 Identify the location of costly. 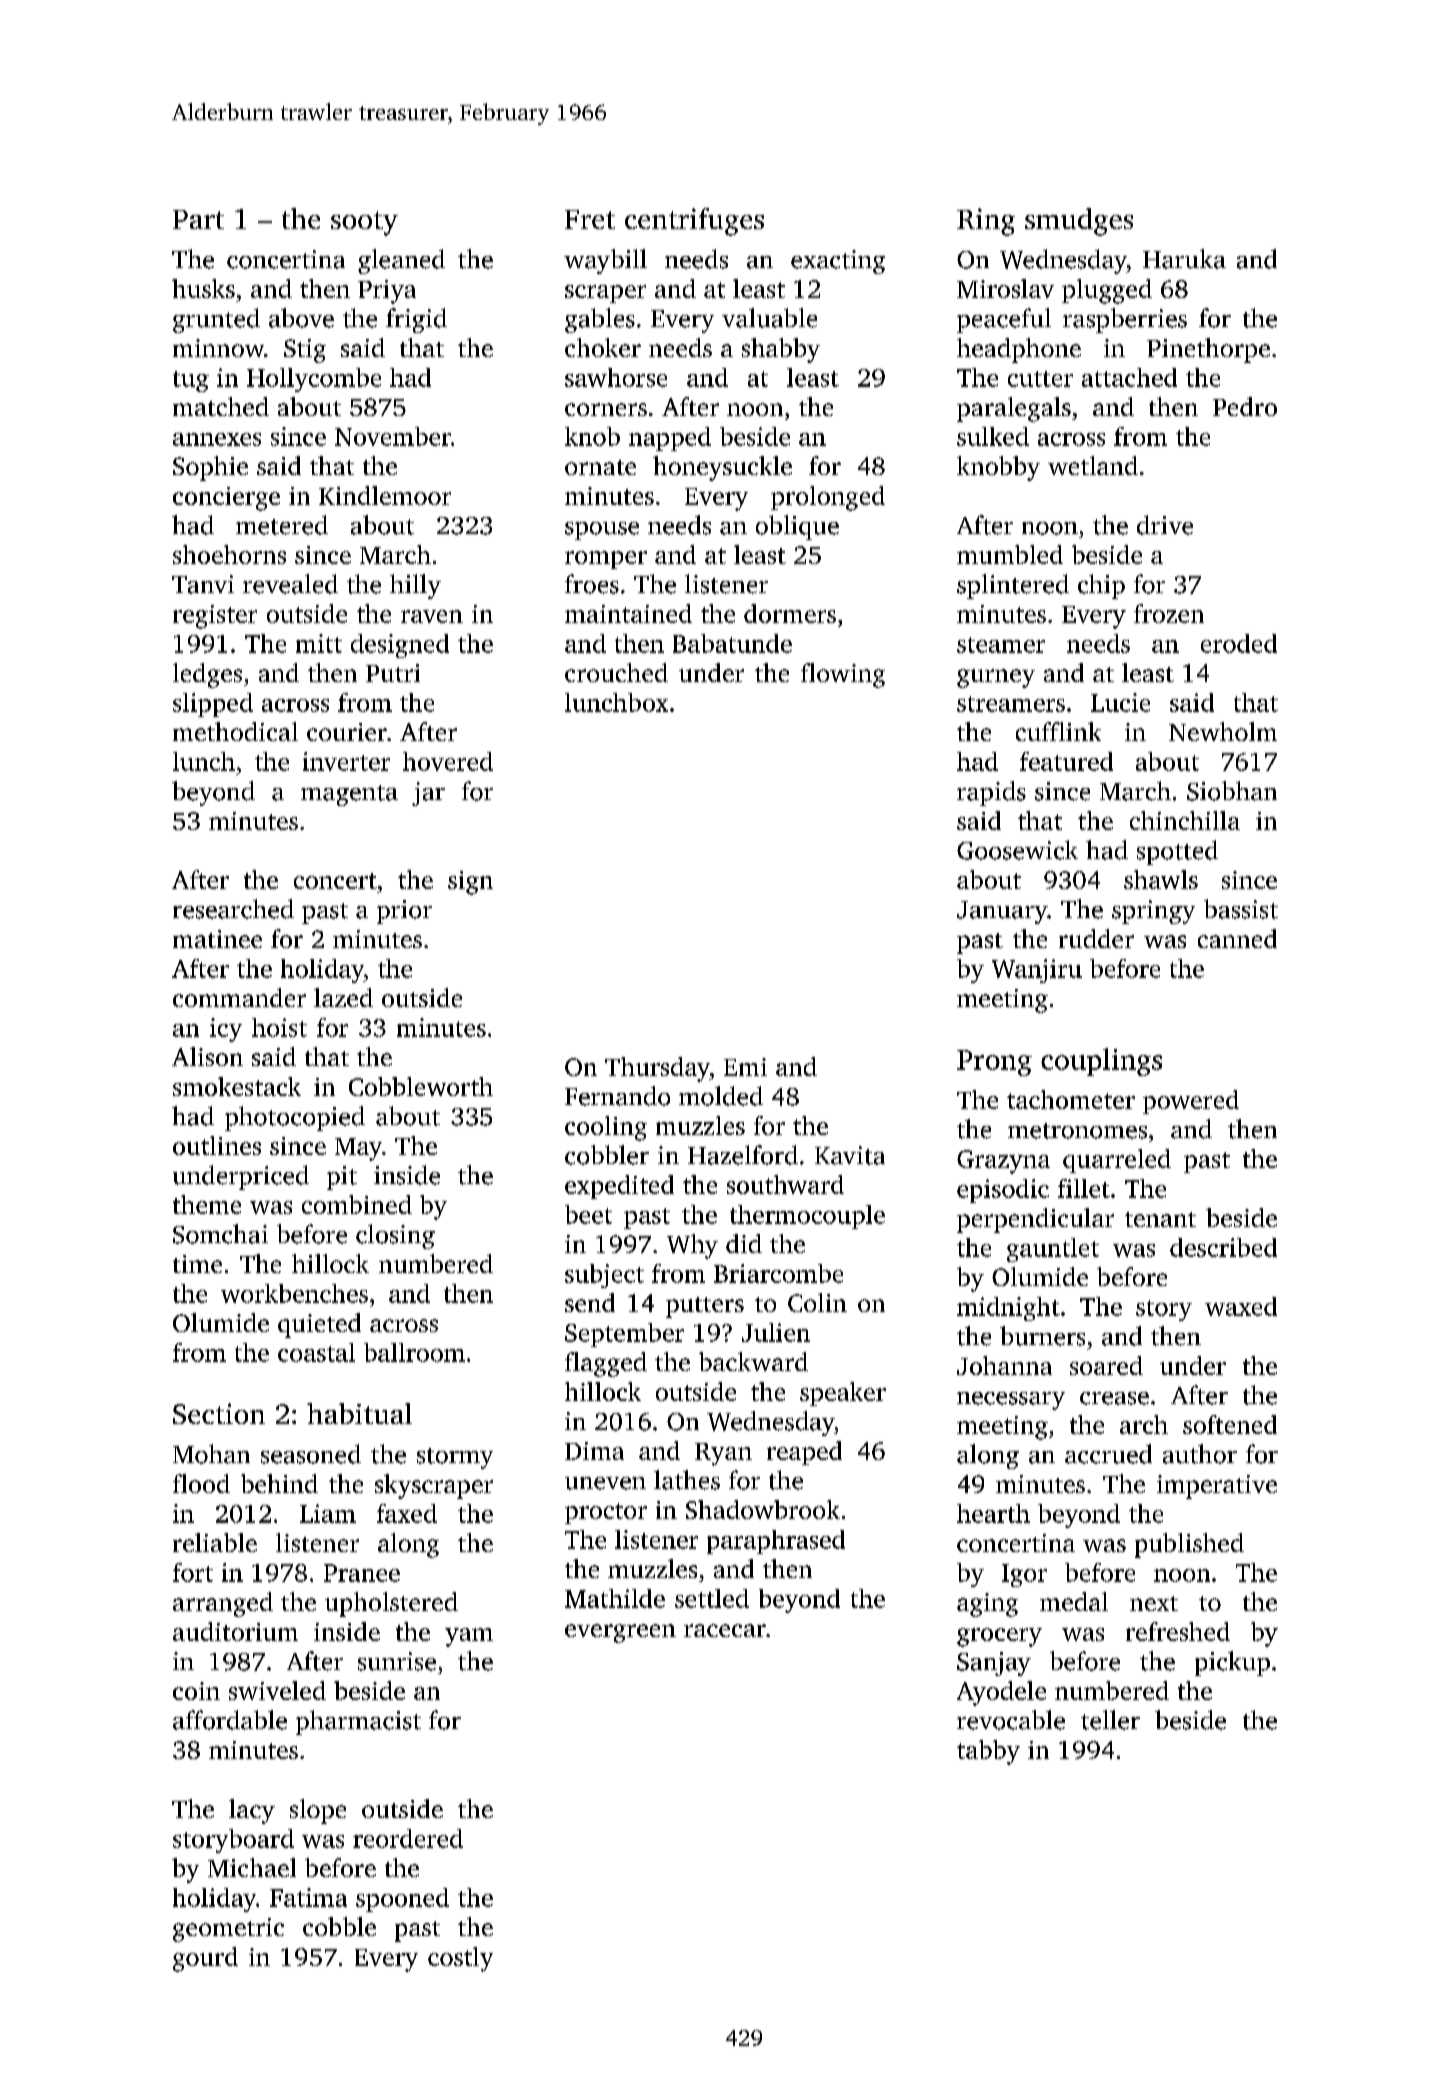
(460, 1959).
